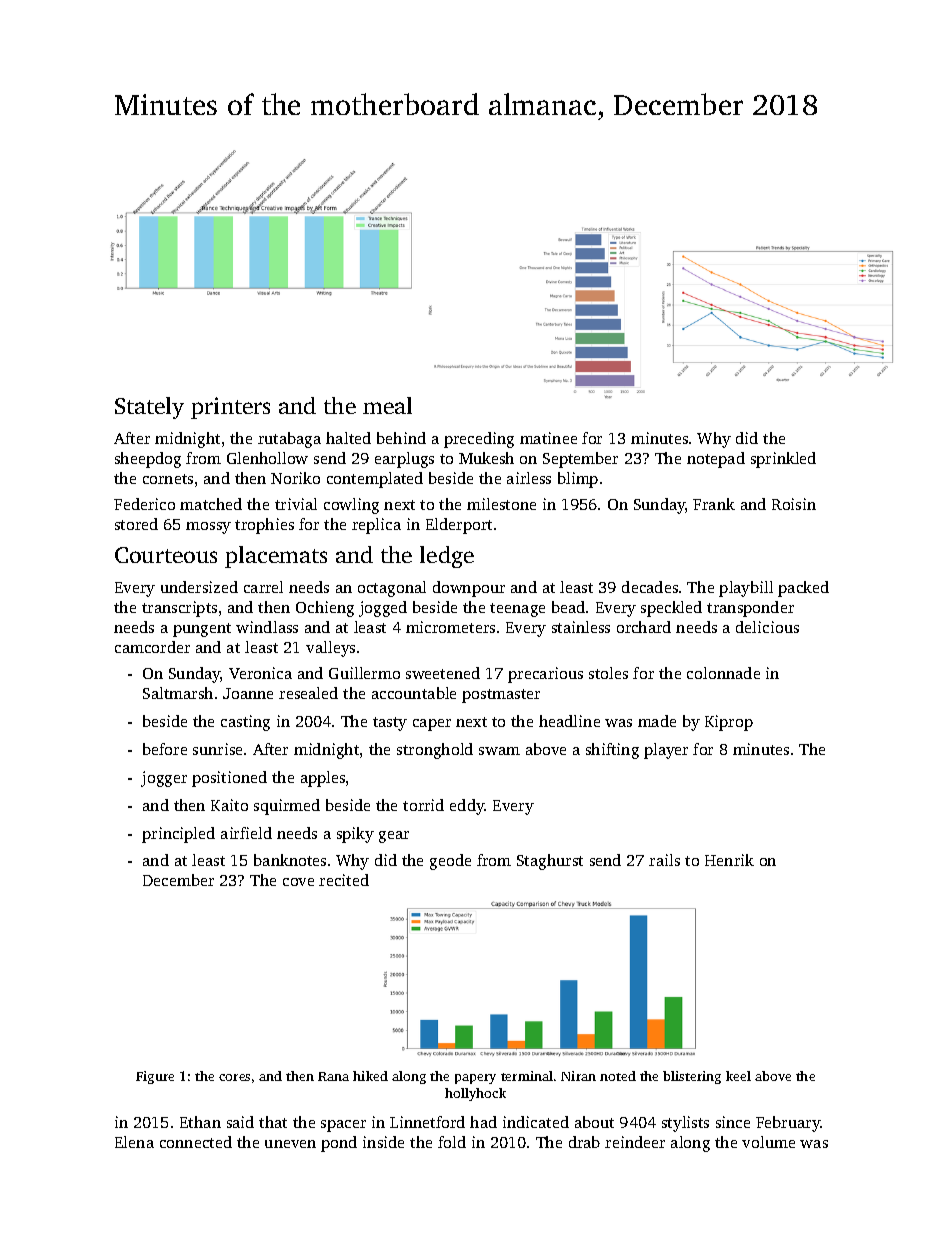 The image size is (952, 1233). Describe the element at coordinates (714, 504) in the screenshot. I see `Frank` at that location.
